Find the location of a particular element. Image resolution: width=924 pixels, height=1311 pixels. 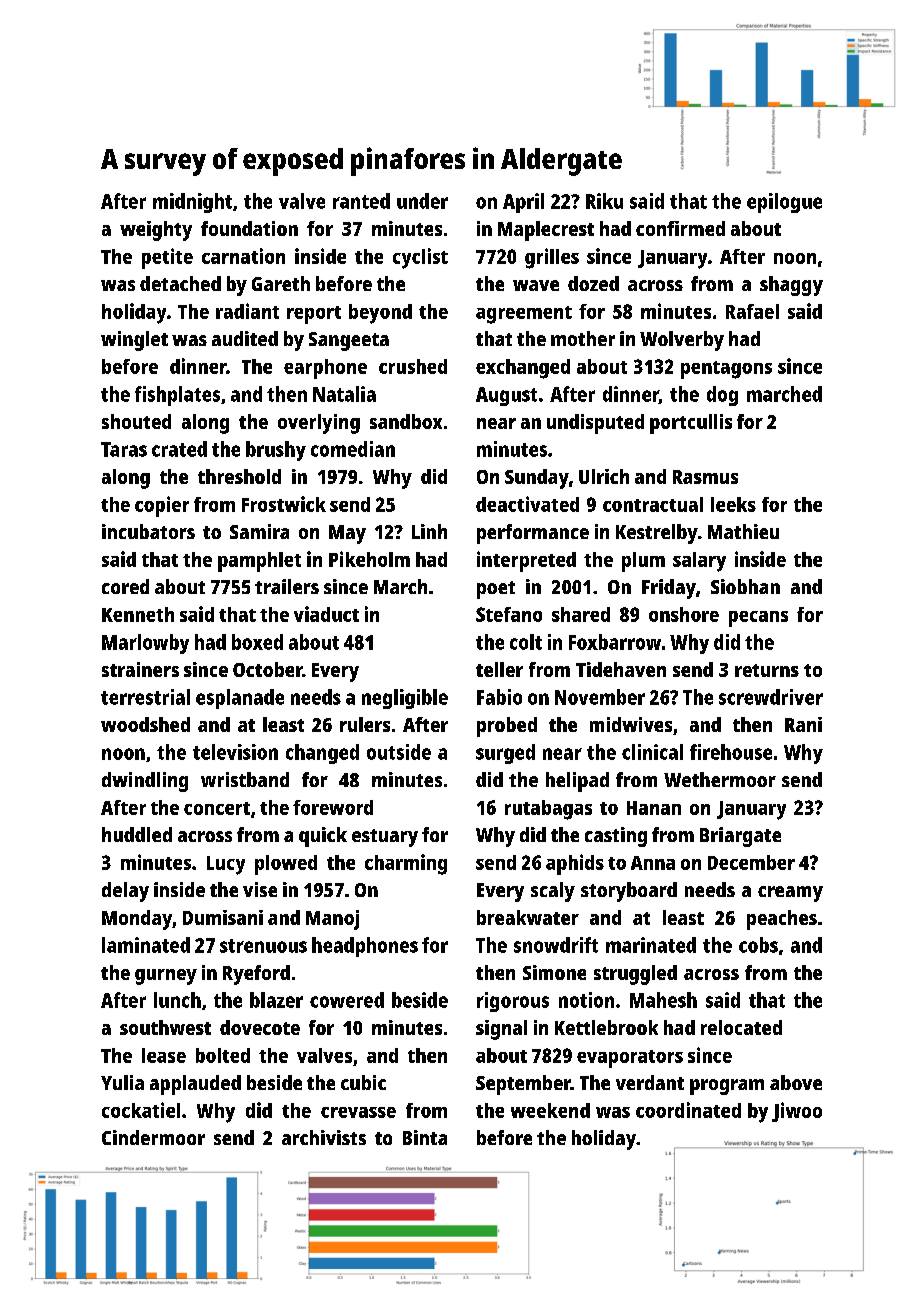

archivists is located at coordinates (324, 1137).
